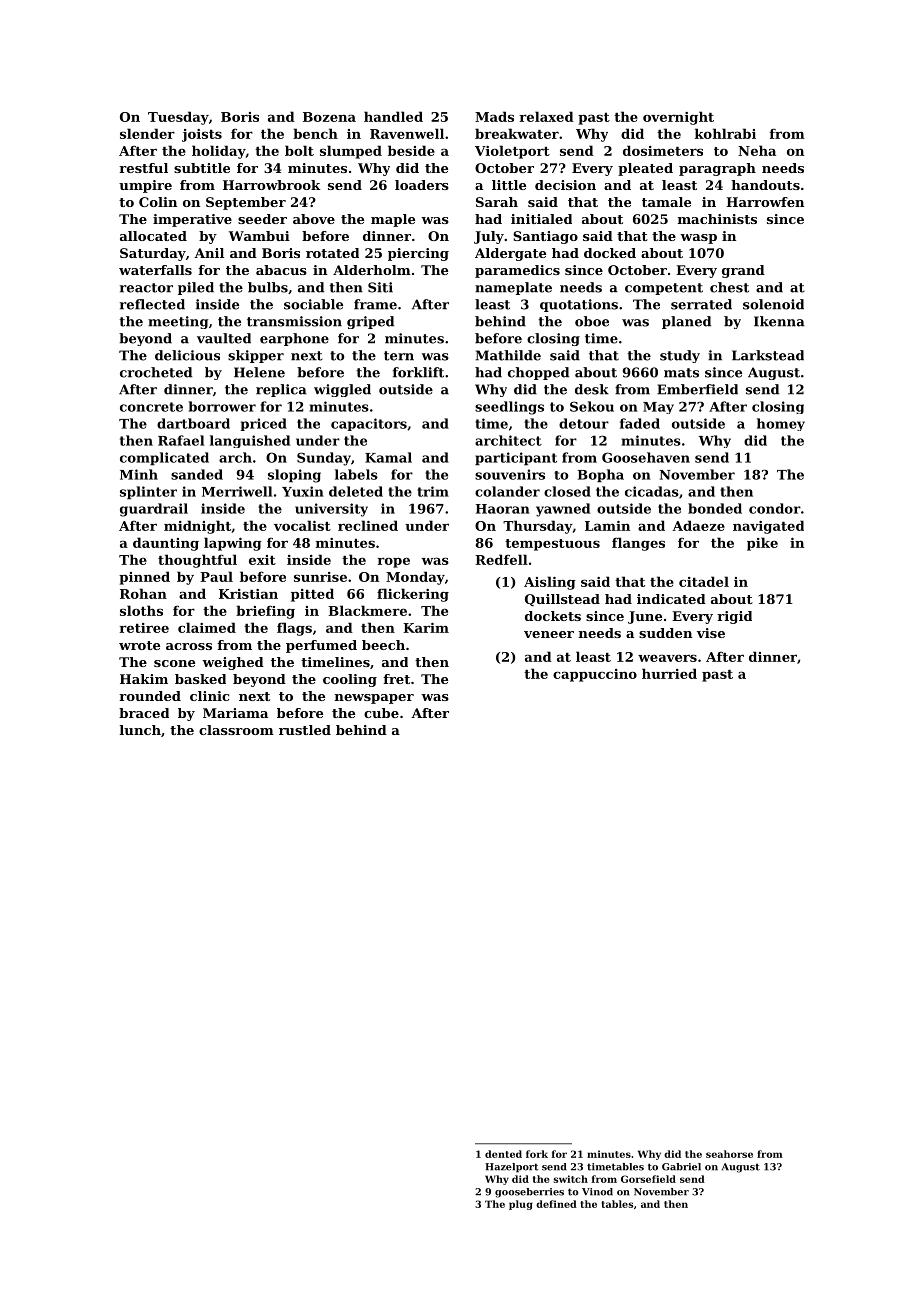 This screenshot has height=1308, width=924. What do you see at coordinates (494, 116) in the screenshot?
I see `Mads` at bounding box center [494, 116].
